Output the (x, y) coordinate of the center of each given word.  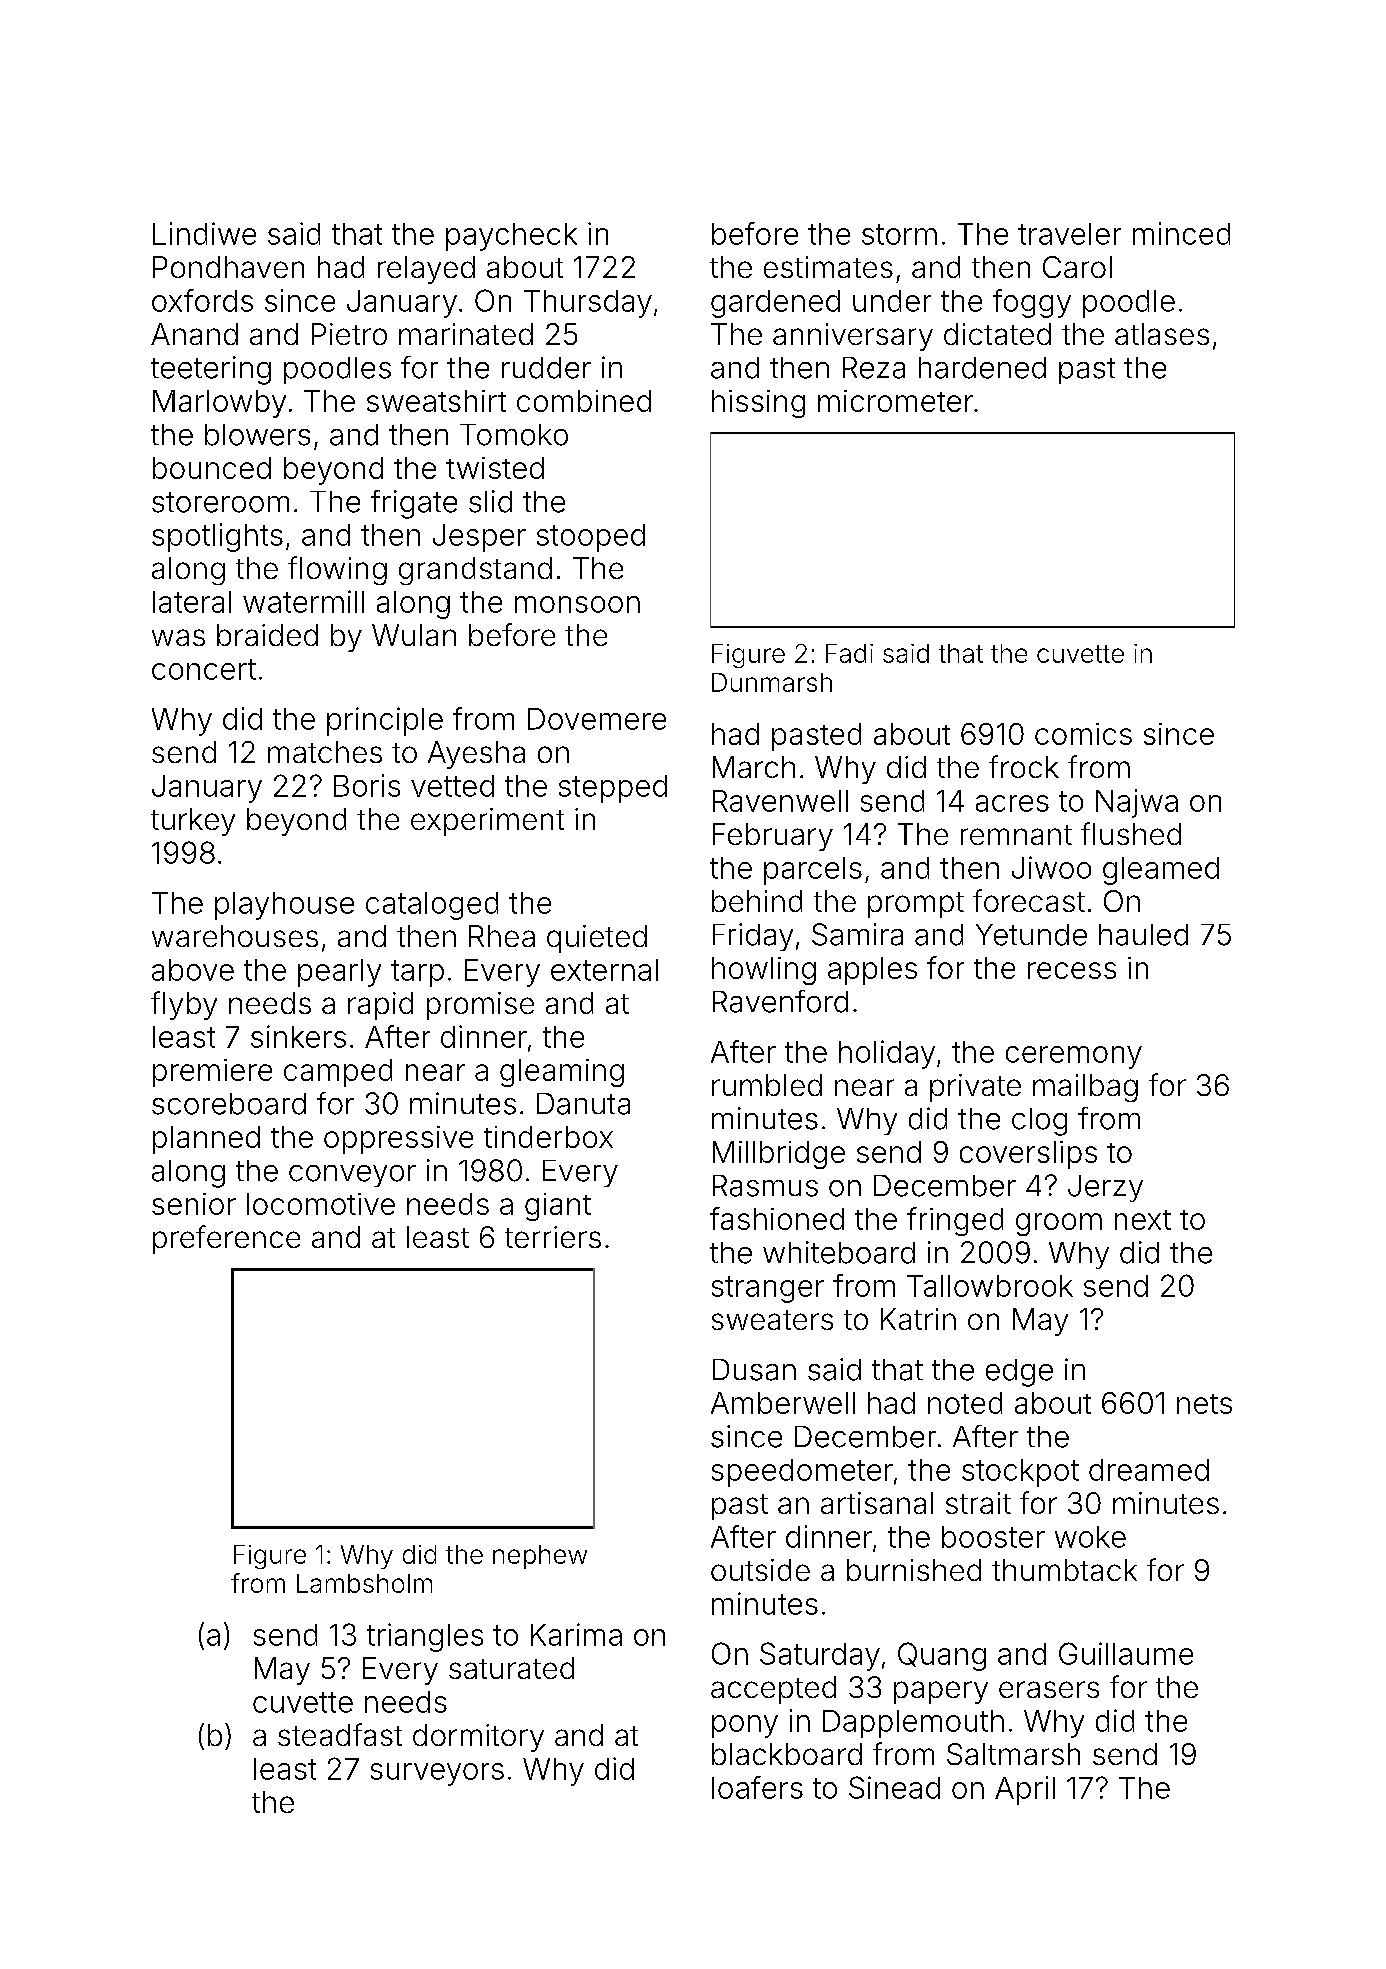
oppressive (398, 1140)
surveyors (437, 1774)
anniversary (853, 337)
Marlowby (219, 404)
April (1025, 1790)
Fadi (849, 653)
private (975, 1088)
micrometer (895, 401)
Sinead (894, 1787)
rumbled (767, 1085)
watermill (303, 601)
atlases (1162, 334)
